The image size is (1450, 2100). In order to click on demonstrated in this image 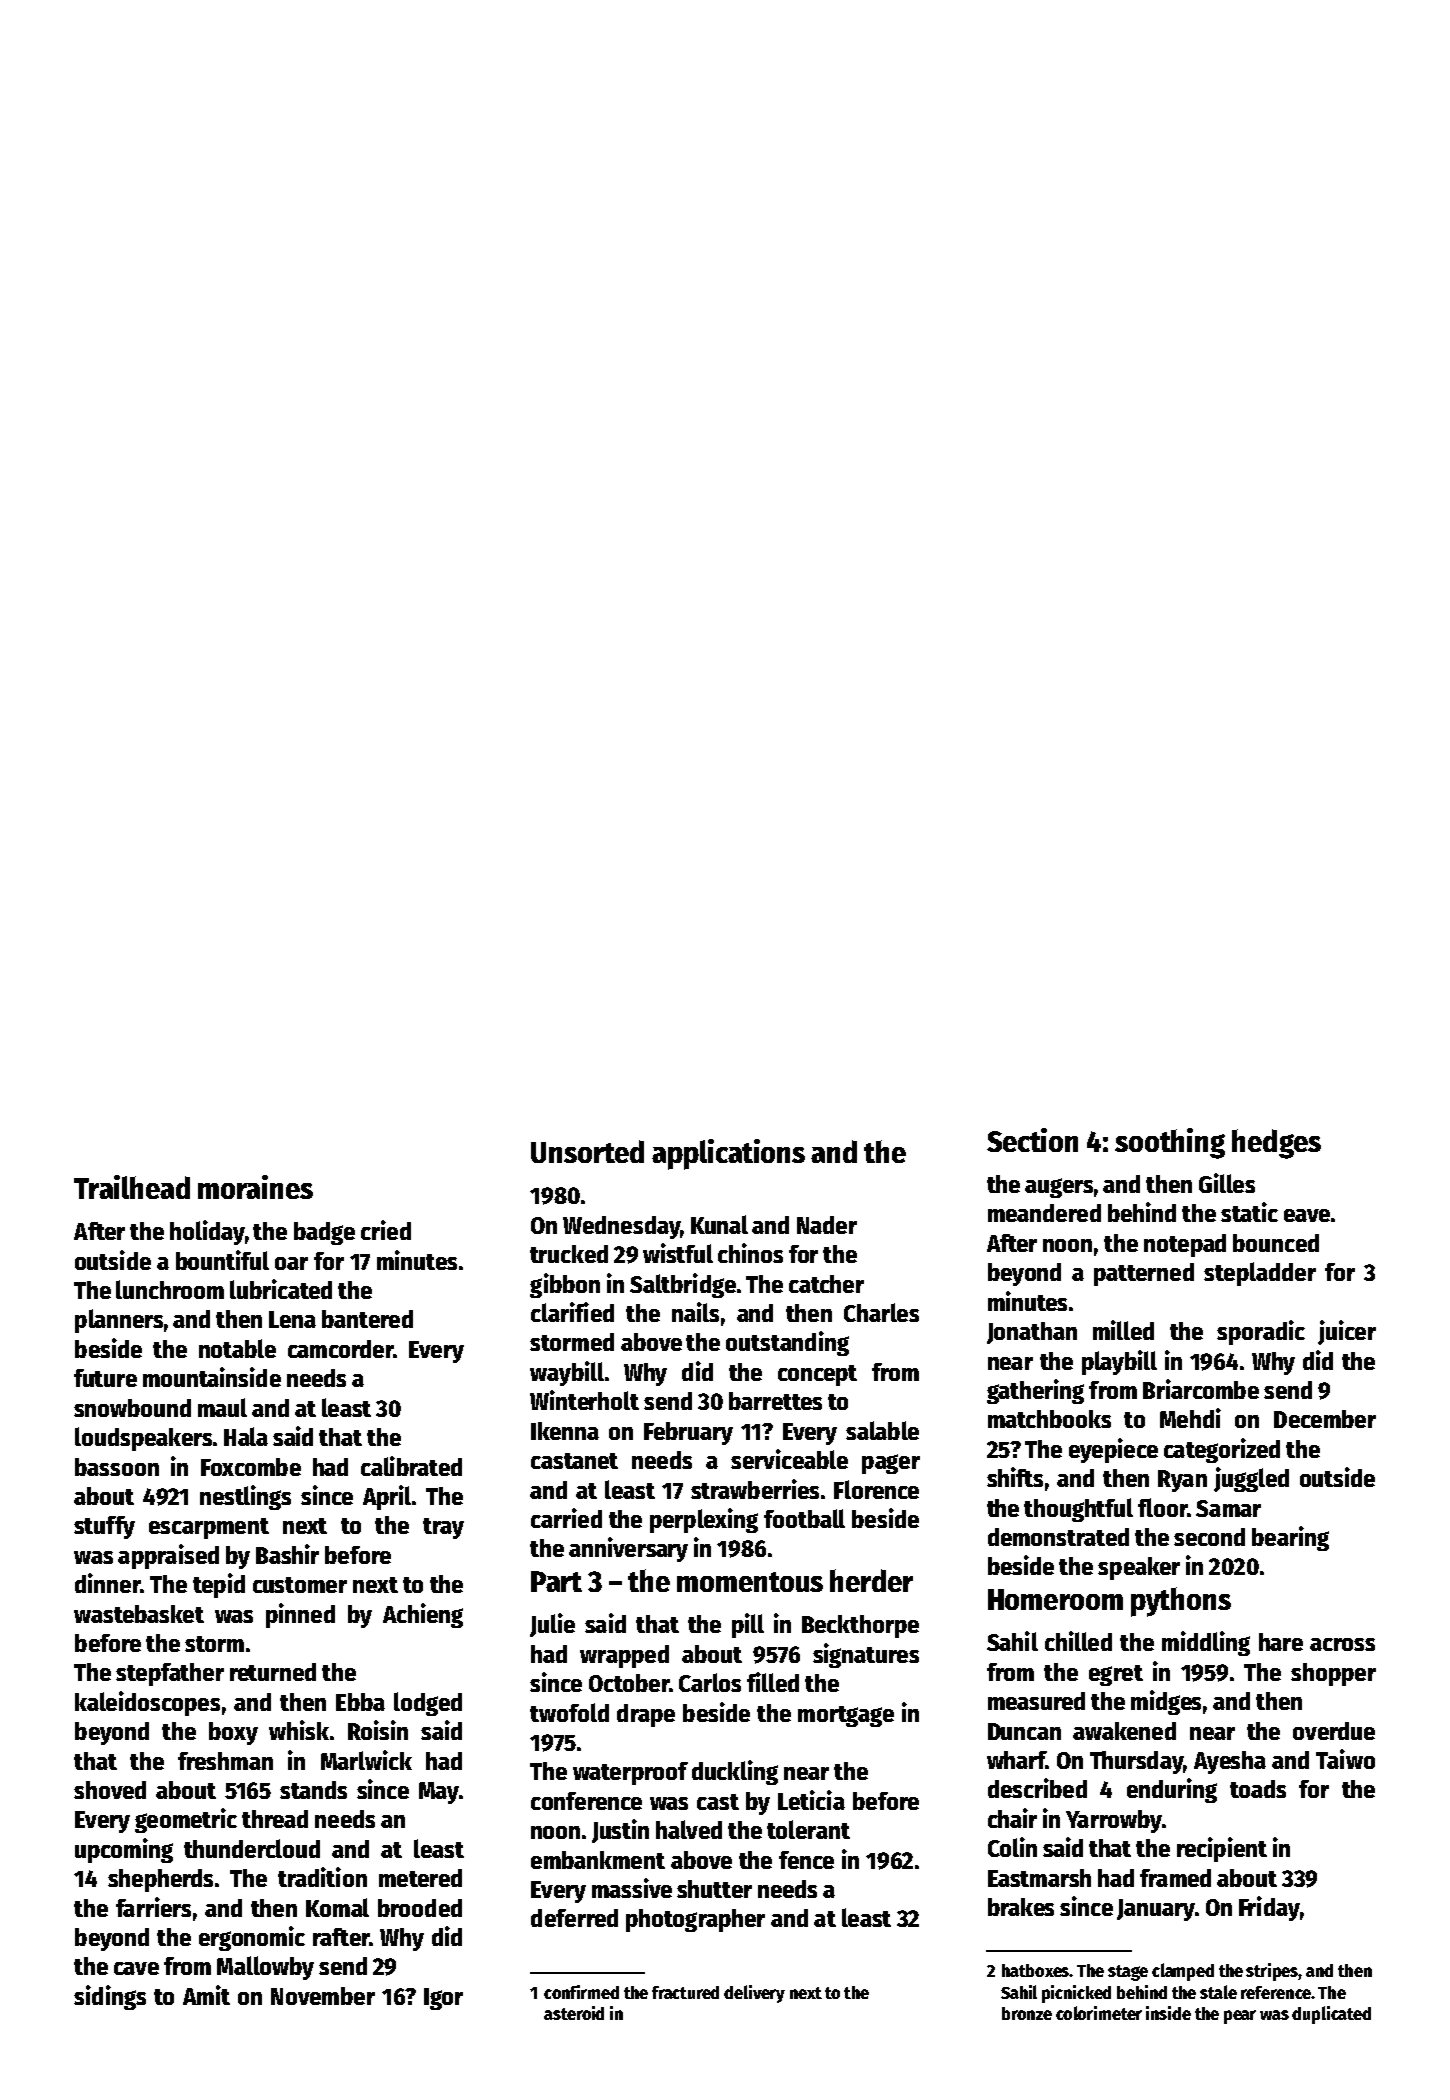, I will do `click(1058, 1537)`.
